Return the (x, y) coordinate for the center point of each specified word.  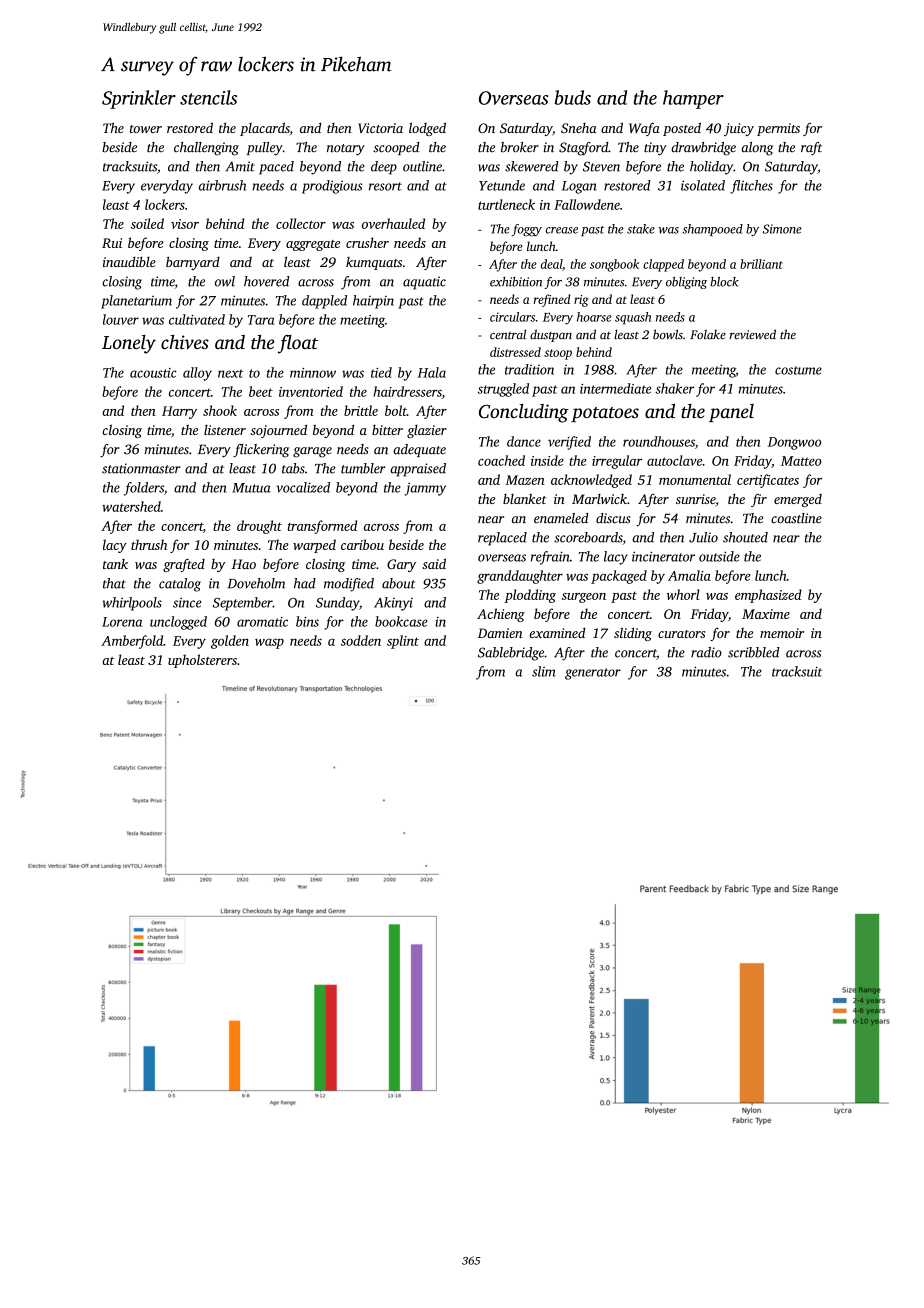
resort (385, 186)
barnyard (193, 263)
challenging (206, 149)
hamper (693, 99)
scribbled (754, 652)
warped (314, 546)
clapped (663, 265)
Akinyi (393, 604)
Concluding (524, 413)
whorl (683, 594)
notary (346, 150)
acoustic (153, 373)
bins (307, 621)
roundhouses (659, 441)
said (434, 563)
